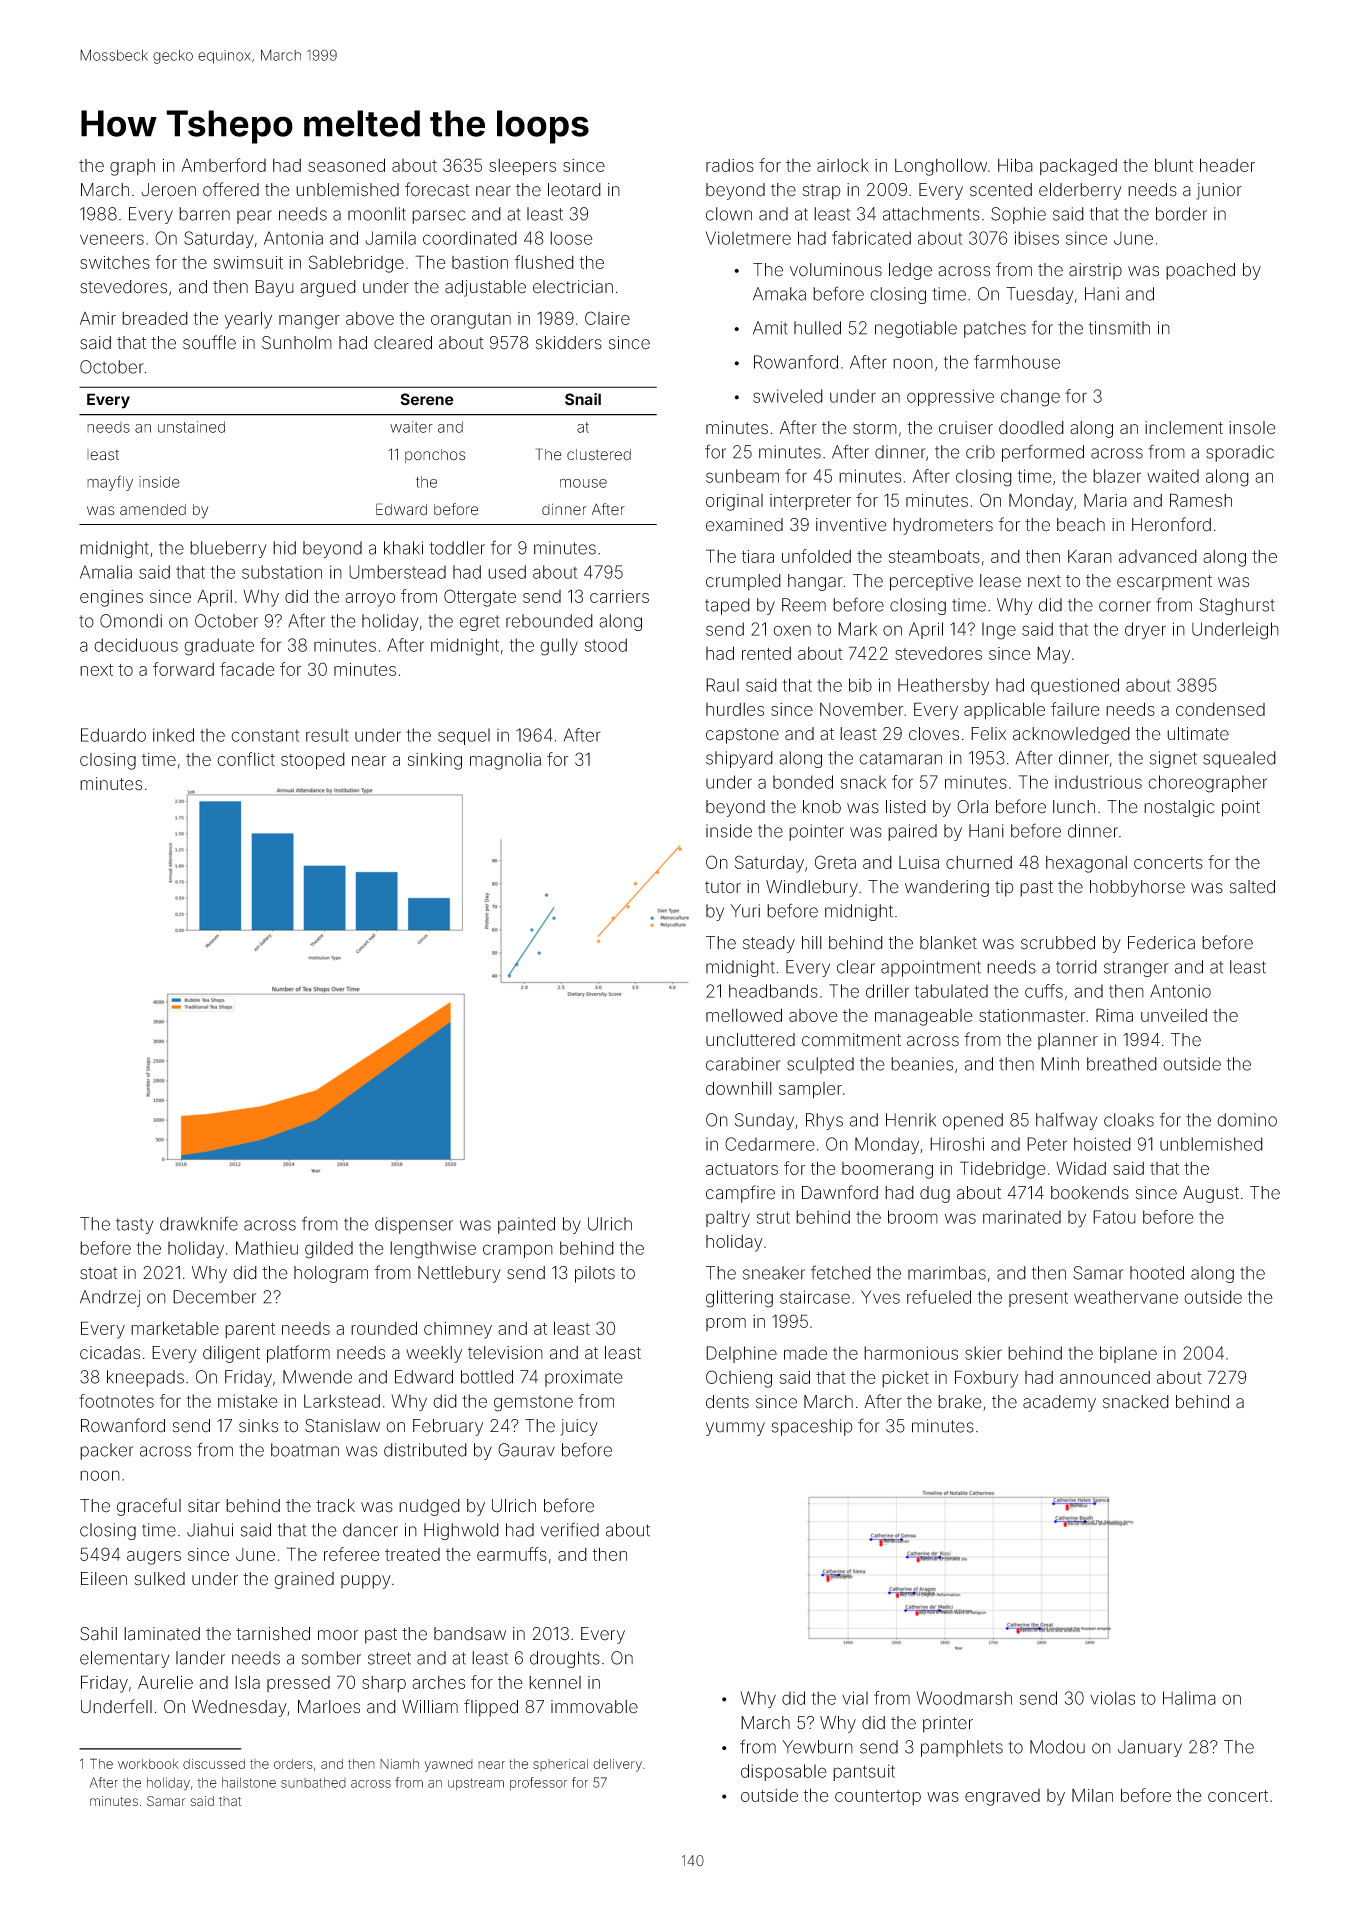  Describe the element at coordinates (471, 321) in the screenshot. I see `orangutan` at that location.
